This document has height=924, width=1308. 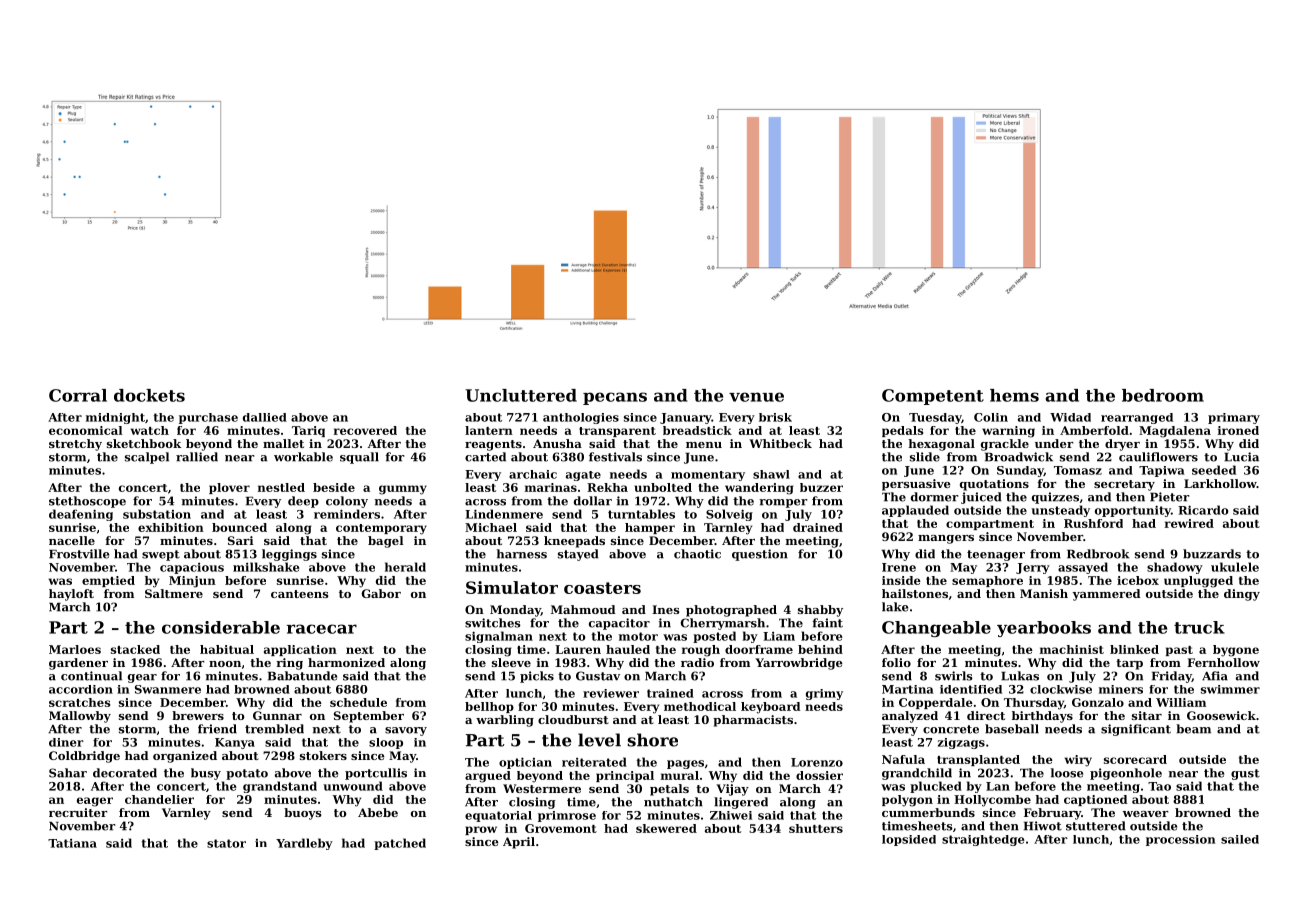 What do you see at coordinates (895, 607) in the document?
I see `lake` at bounding box center [895, 607].
